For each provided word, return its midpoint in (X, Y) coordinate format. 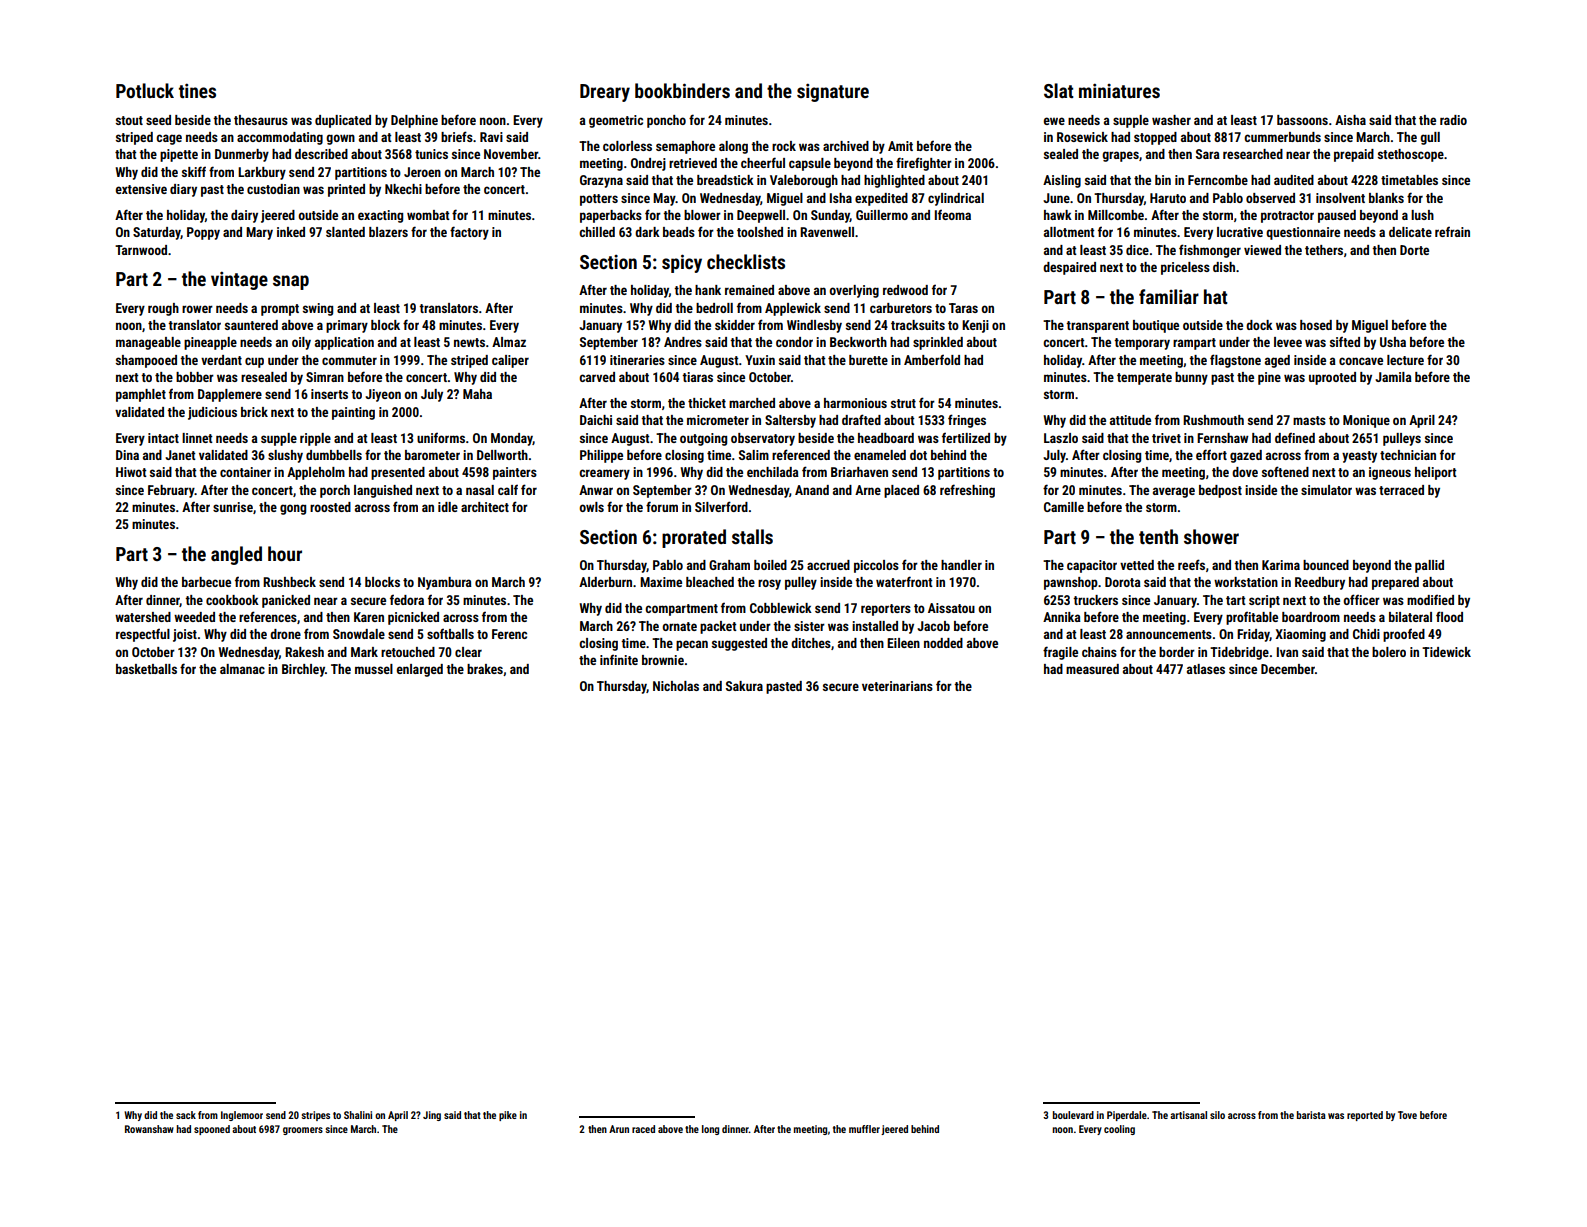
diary (183, 190)
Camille (1064, 507)
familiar (1169, 296)
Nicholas (676, 686)
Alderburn (605, 582)
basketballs (146, 669)
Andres (683, 342)
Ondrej (648, 164)
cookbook (232, 600)
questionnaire (1303, 233)
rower (197, 309)
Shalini (358, 1115)
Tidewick (1446, 652)
